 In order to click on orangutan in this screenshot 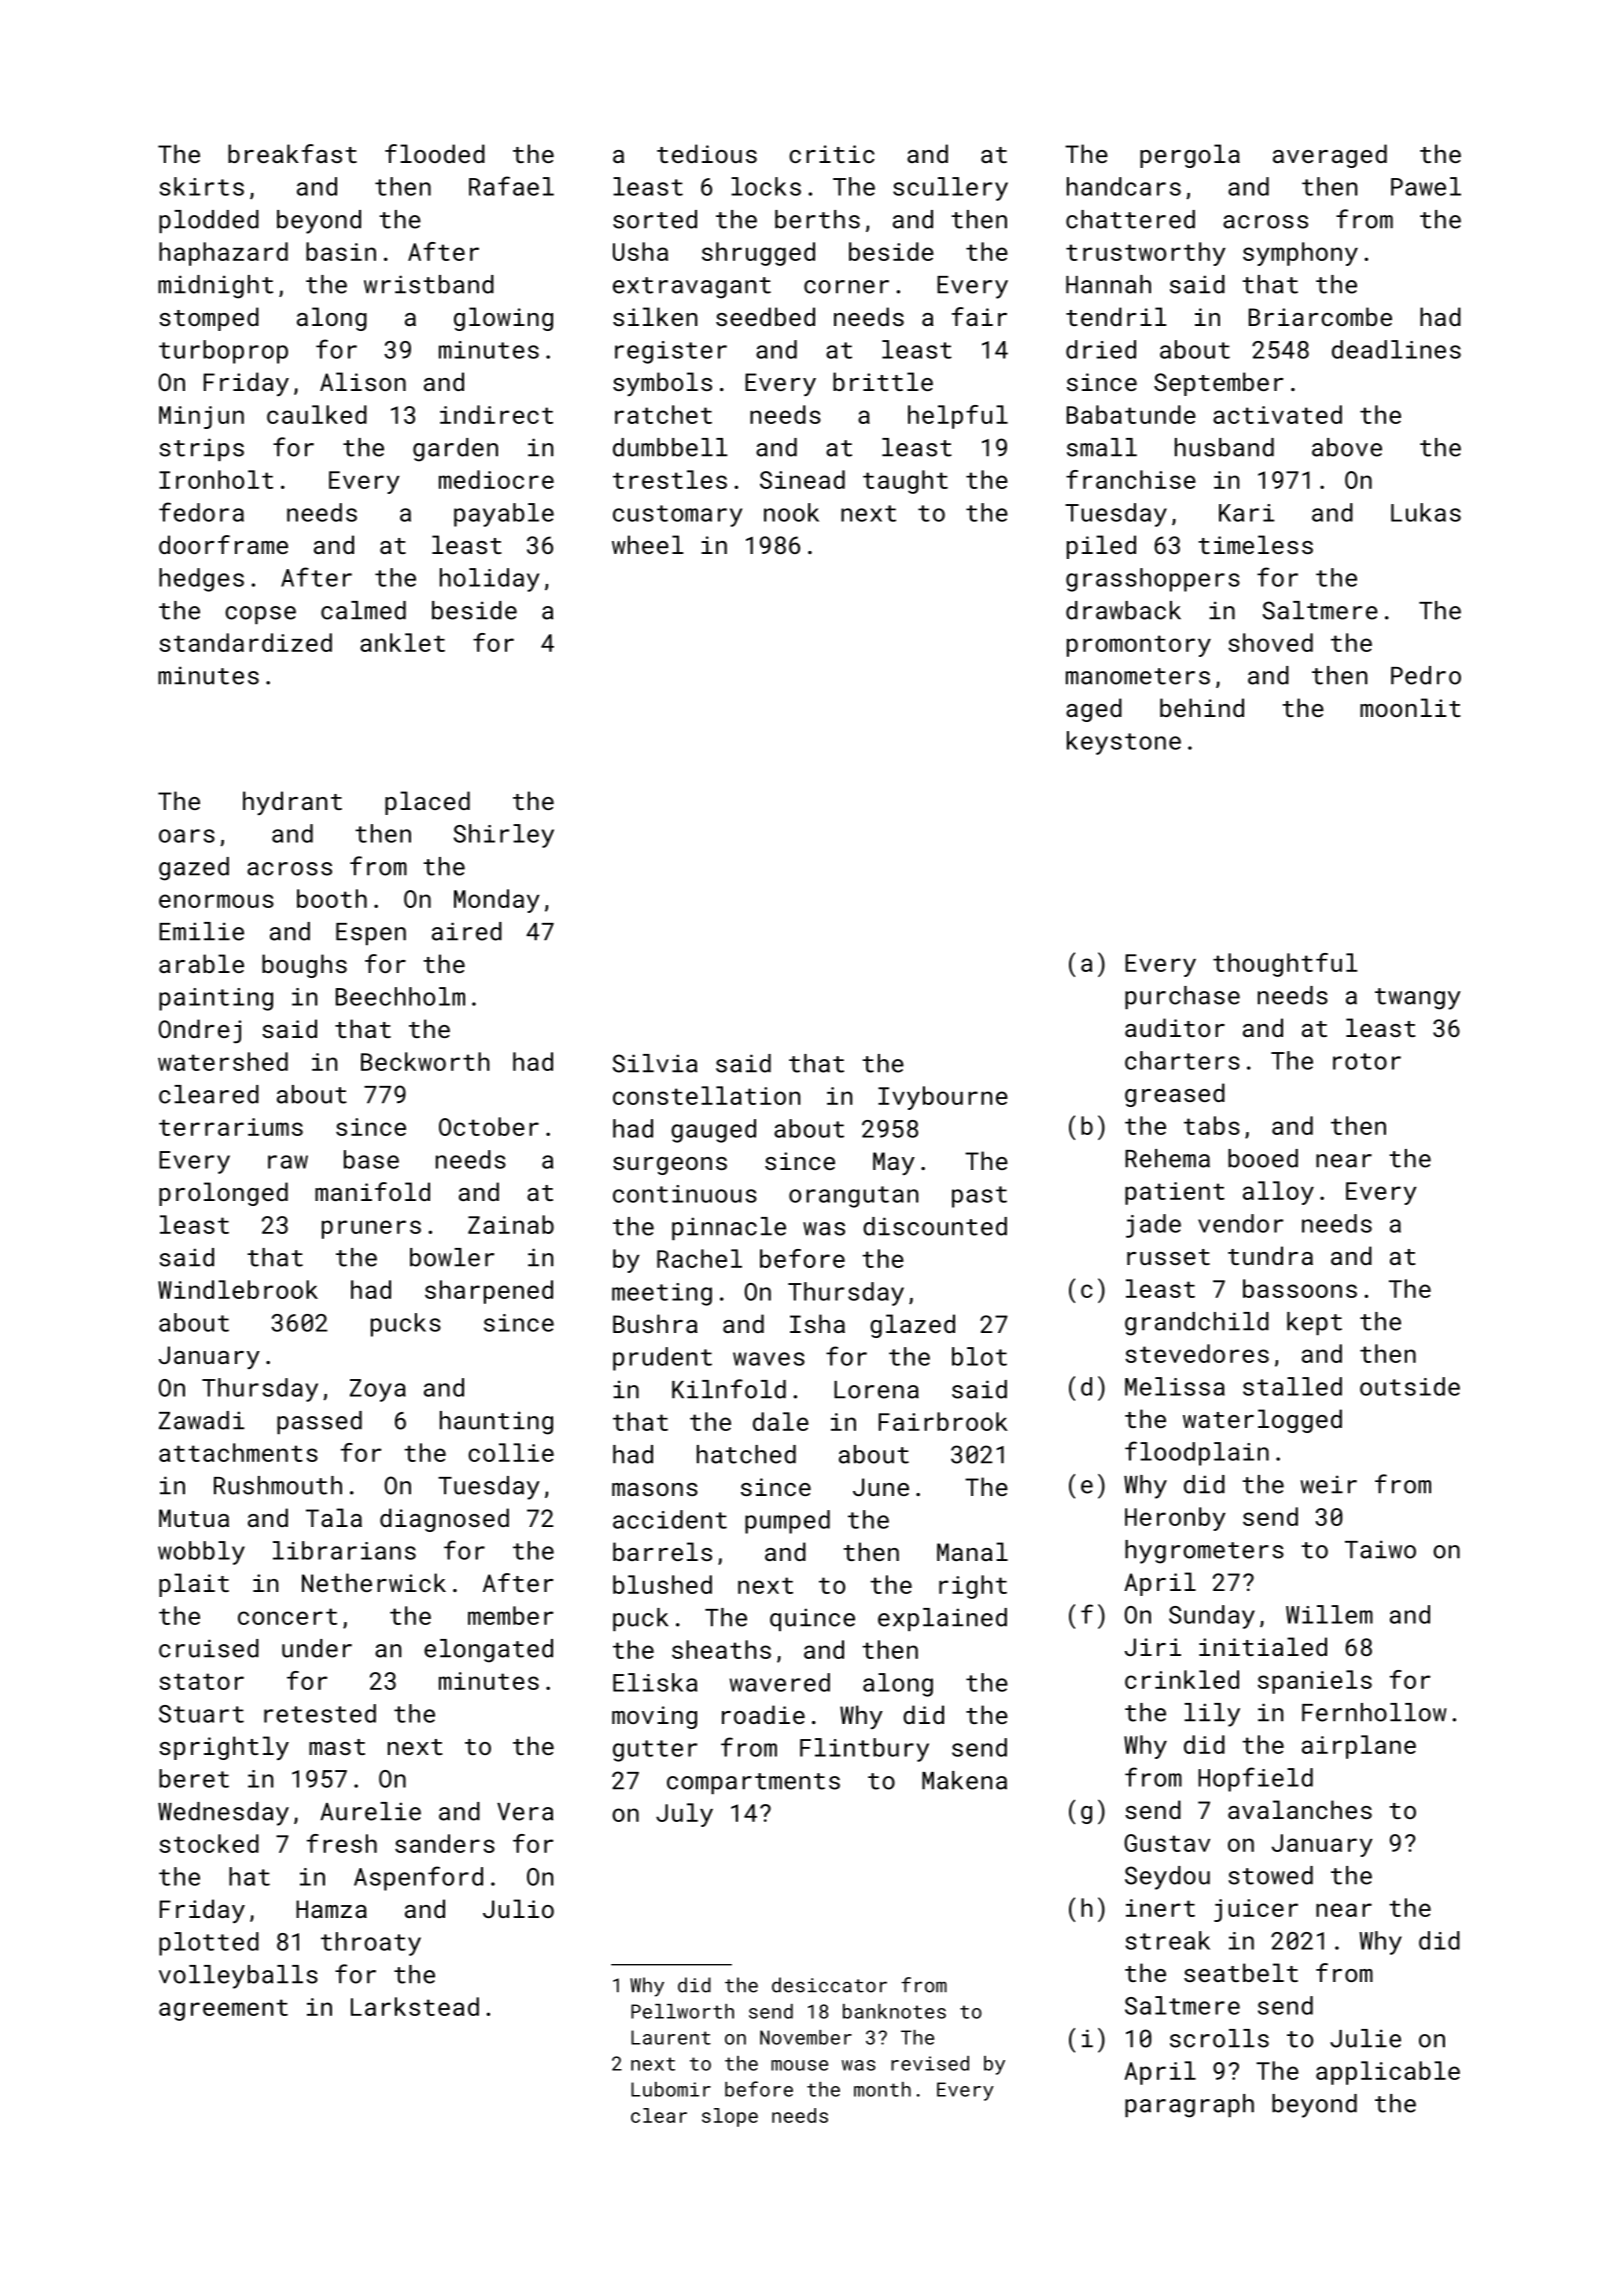, I will do `click(853, 1197)`.
